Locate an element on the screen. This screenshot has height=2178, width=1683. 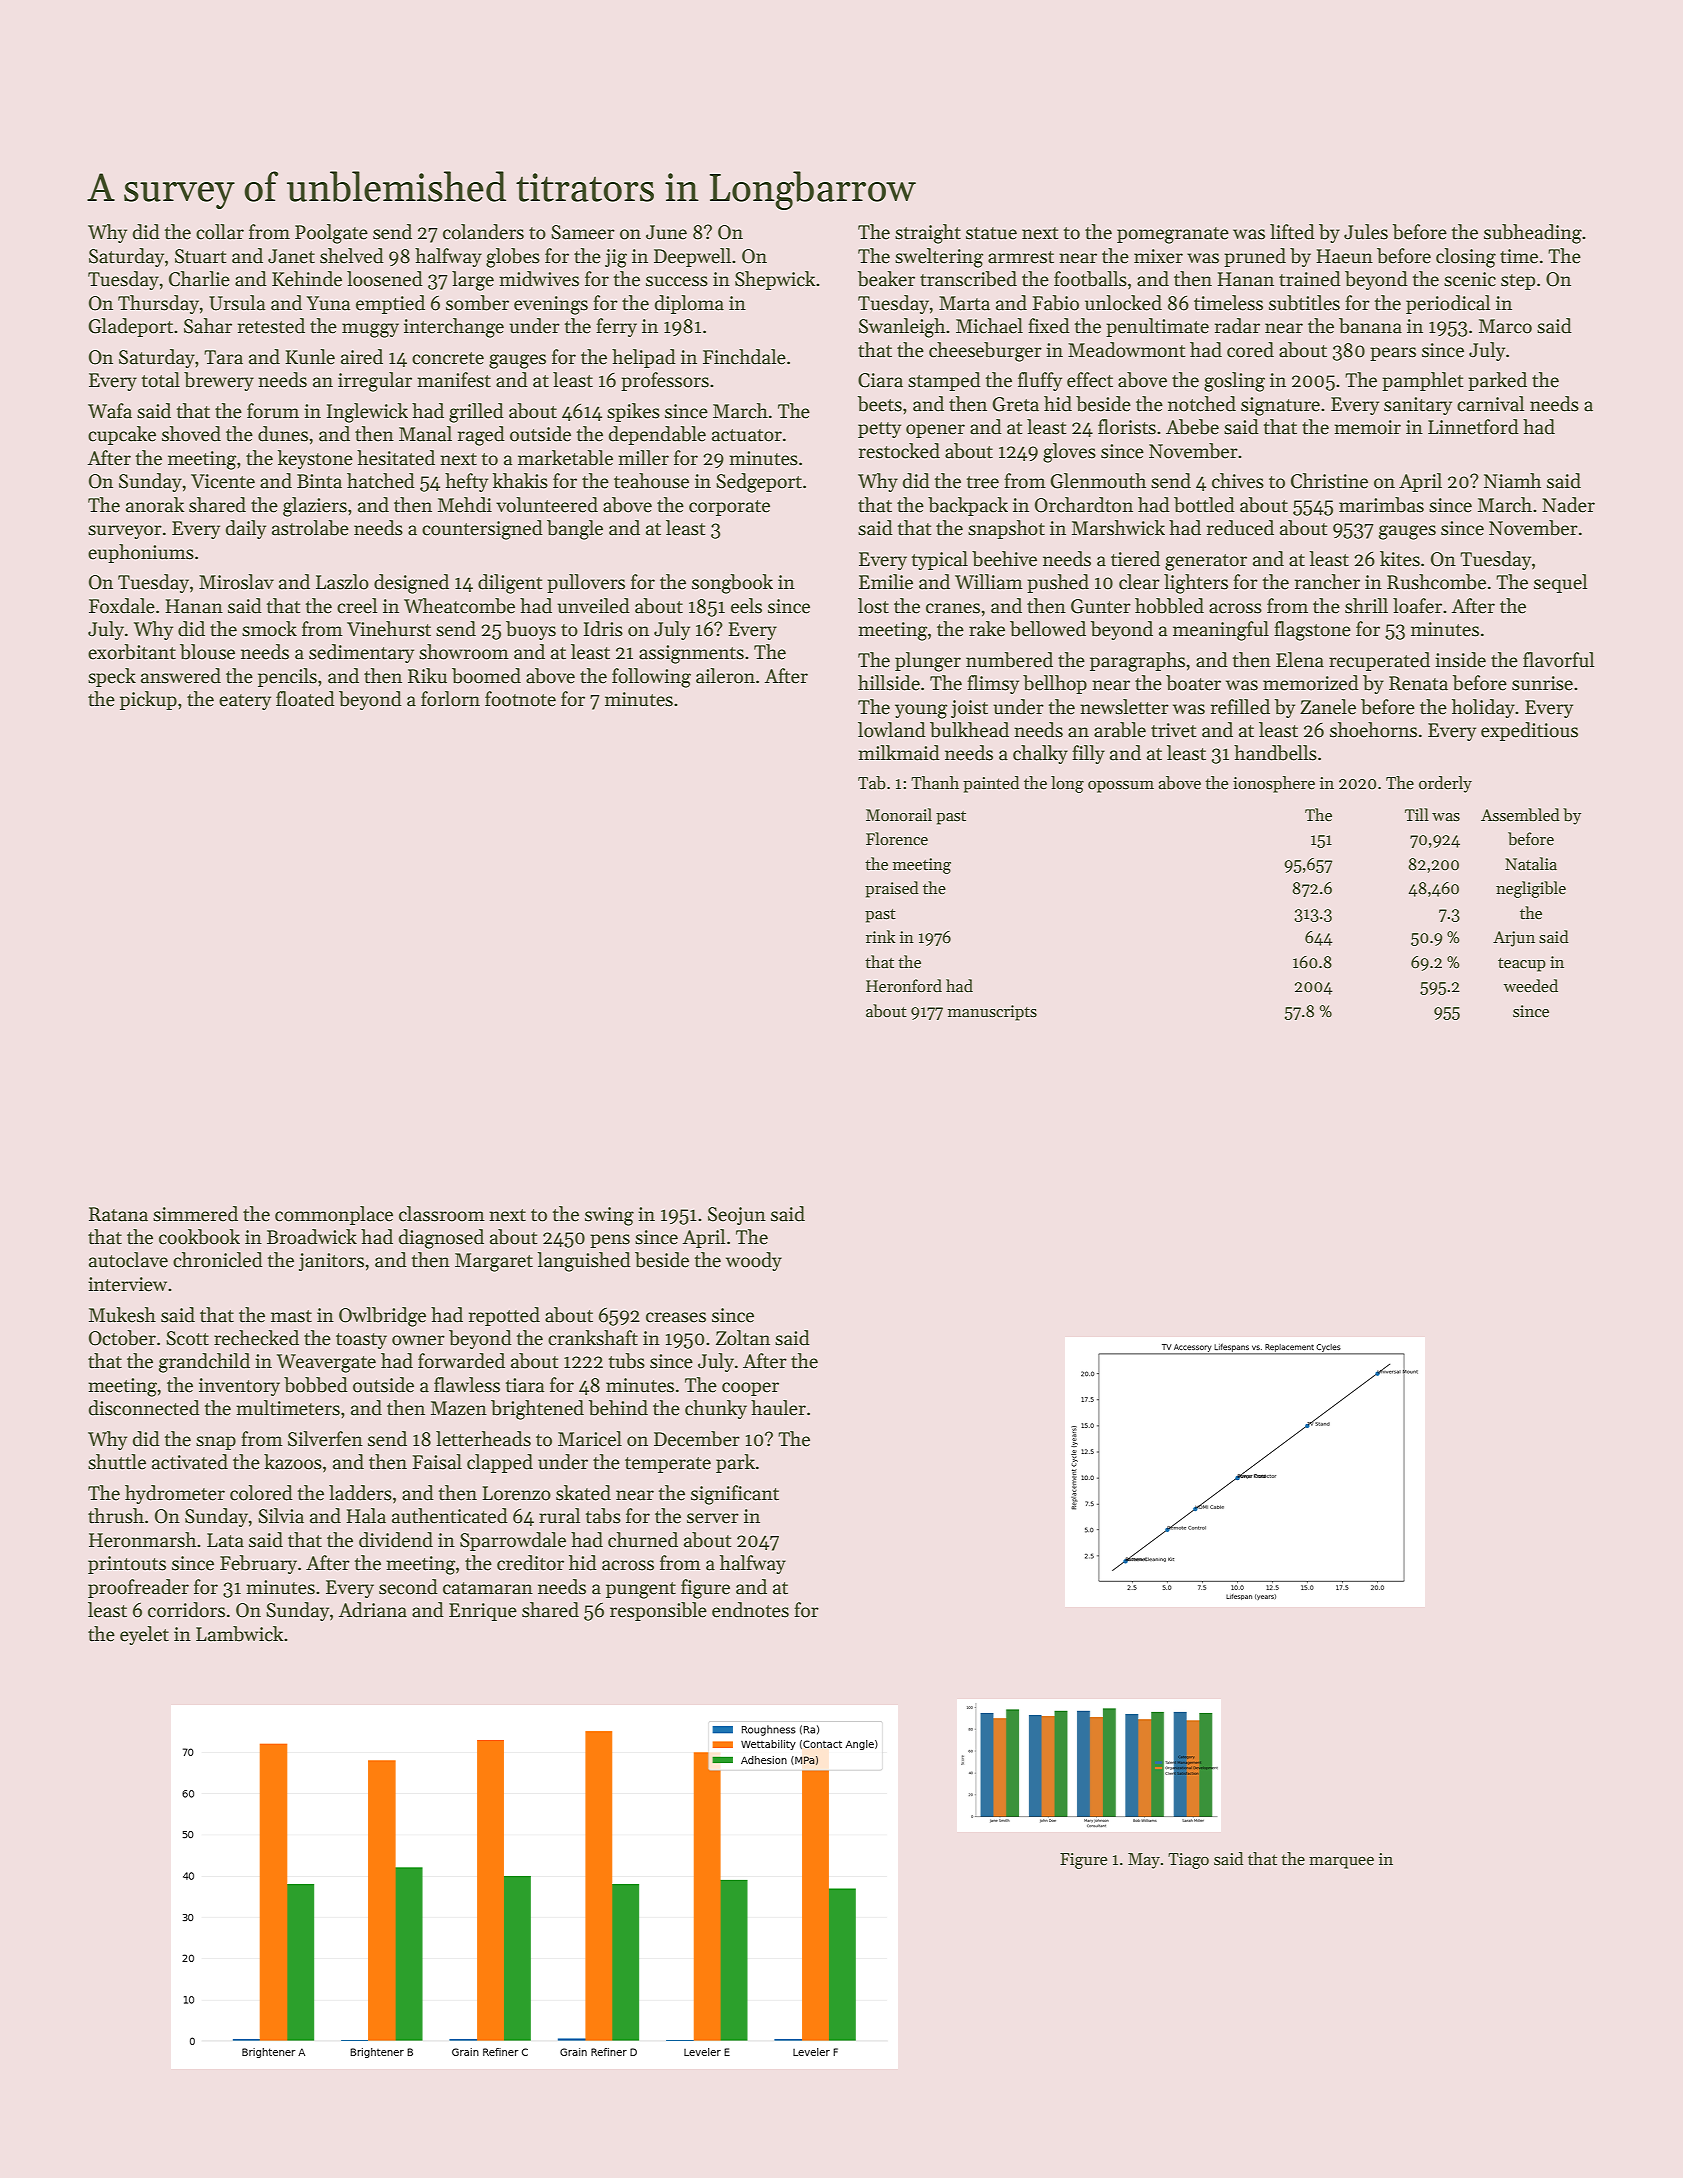
eyelet is located at coordinates (144, 1635).
